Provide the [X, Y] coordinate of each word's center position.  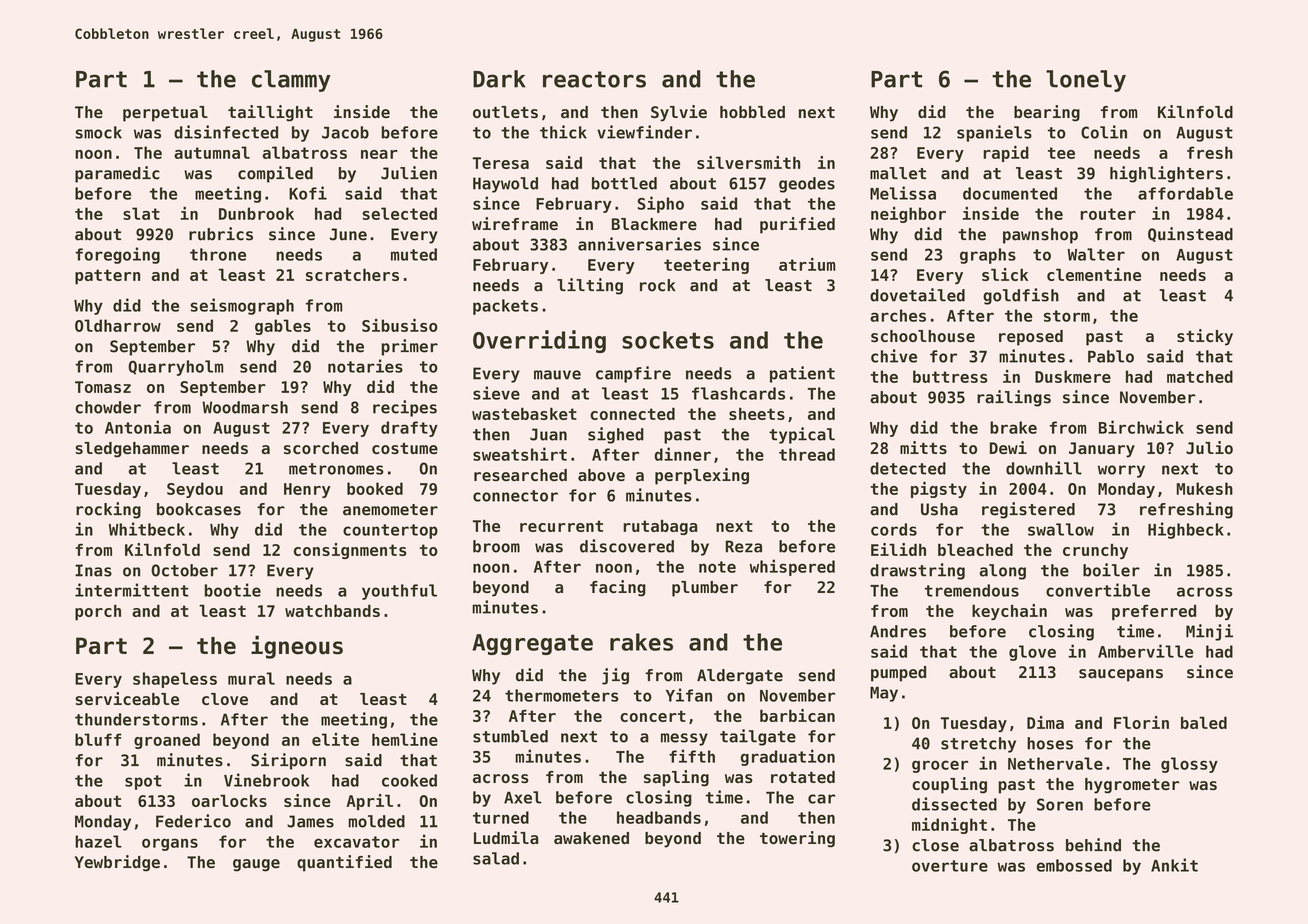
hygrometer [1132, 786]
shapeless [175, 680]
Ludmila [506, 837]
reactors [594, 79]
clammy [291, 81]
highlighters [1166, 174]
